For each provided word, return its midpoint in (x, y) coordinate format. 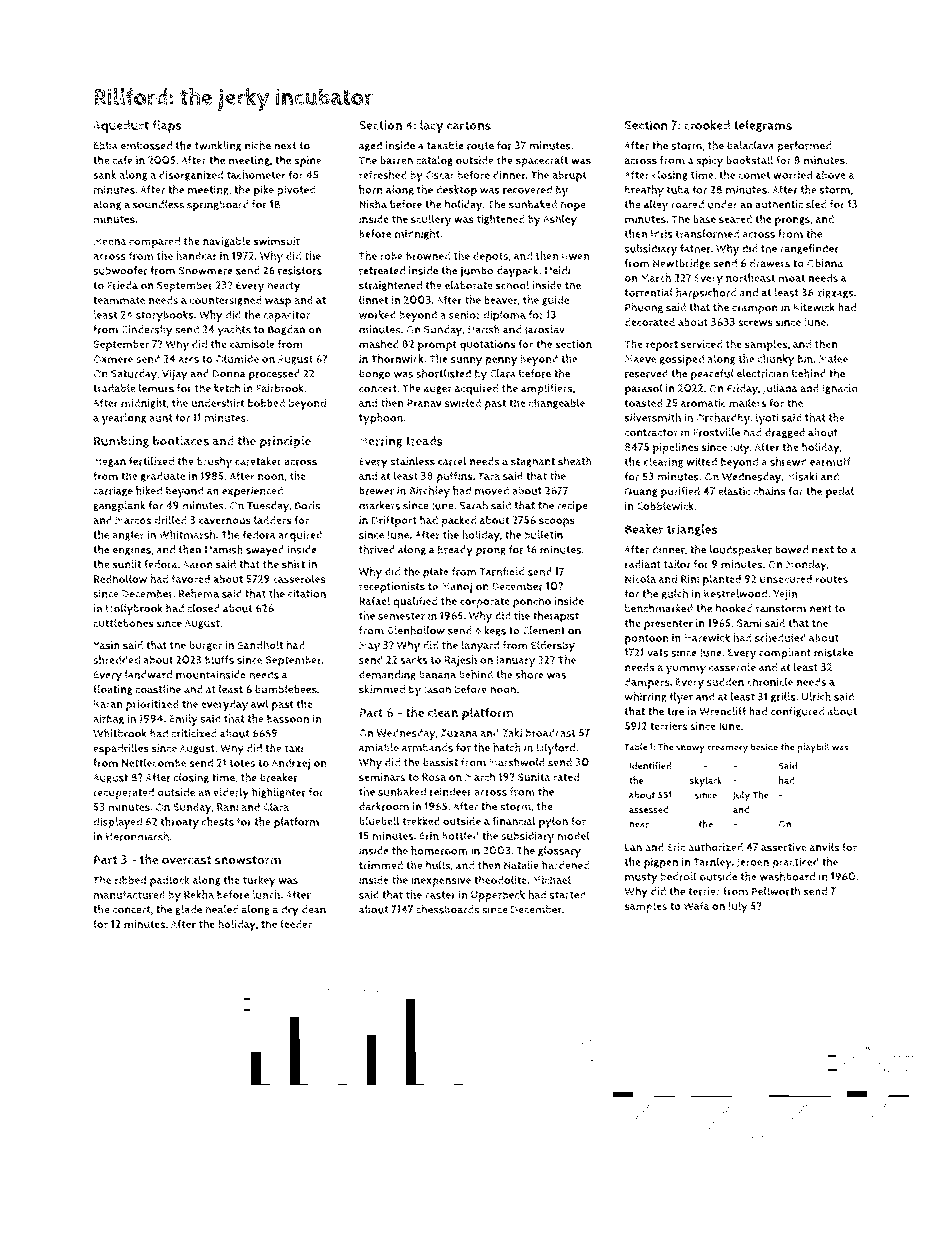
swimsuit (277, 241)
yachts (234, 330)
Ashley (560, 220)
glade (188, 910)
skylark (706, 781)
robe (391, 256)
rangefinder (809, 249)
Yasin (106, 645)
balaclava (751, 145)
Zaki (512, 732)
